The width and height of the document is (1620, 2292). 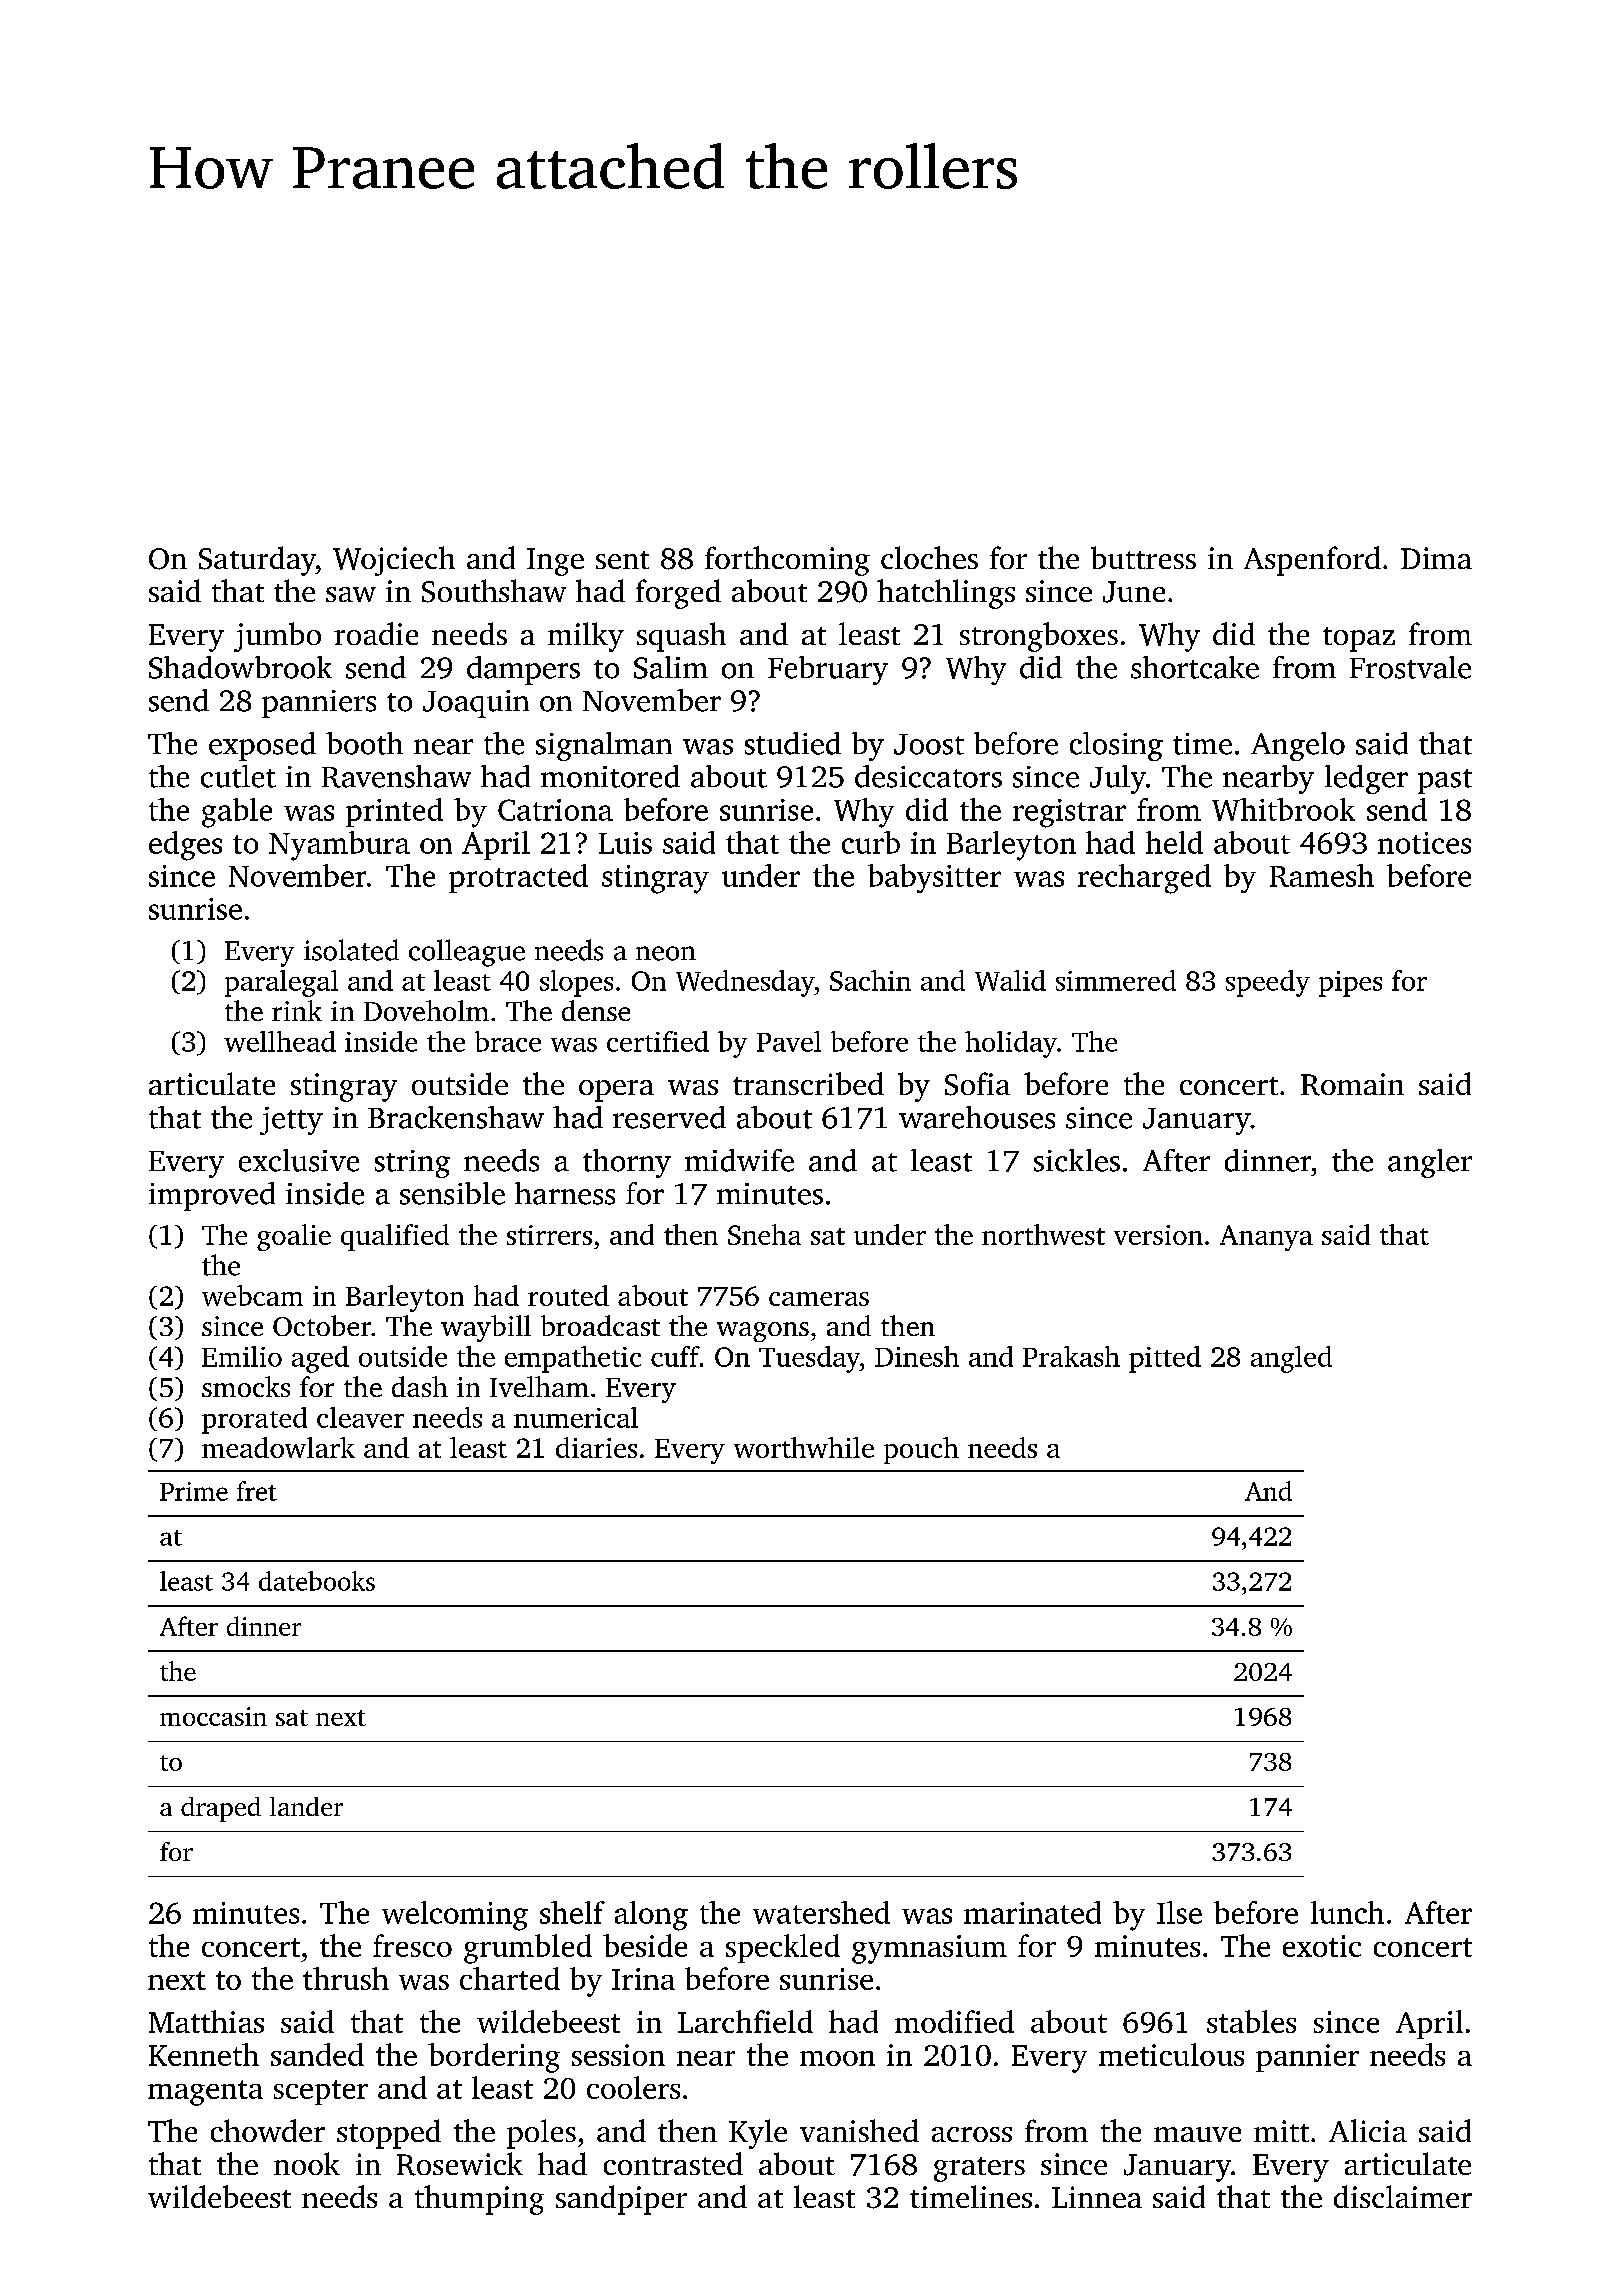 I want to click on midwife, so click(x=739, y=1160).
